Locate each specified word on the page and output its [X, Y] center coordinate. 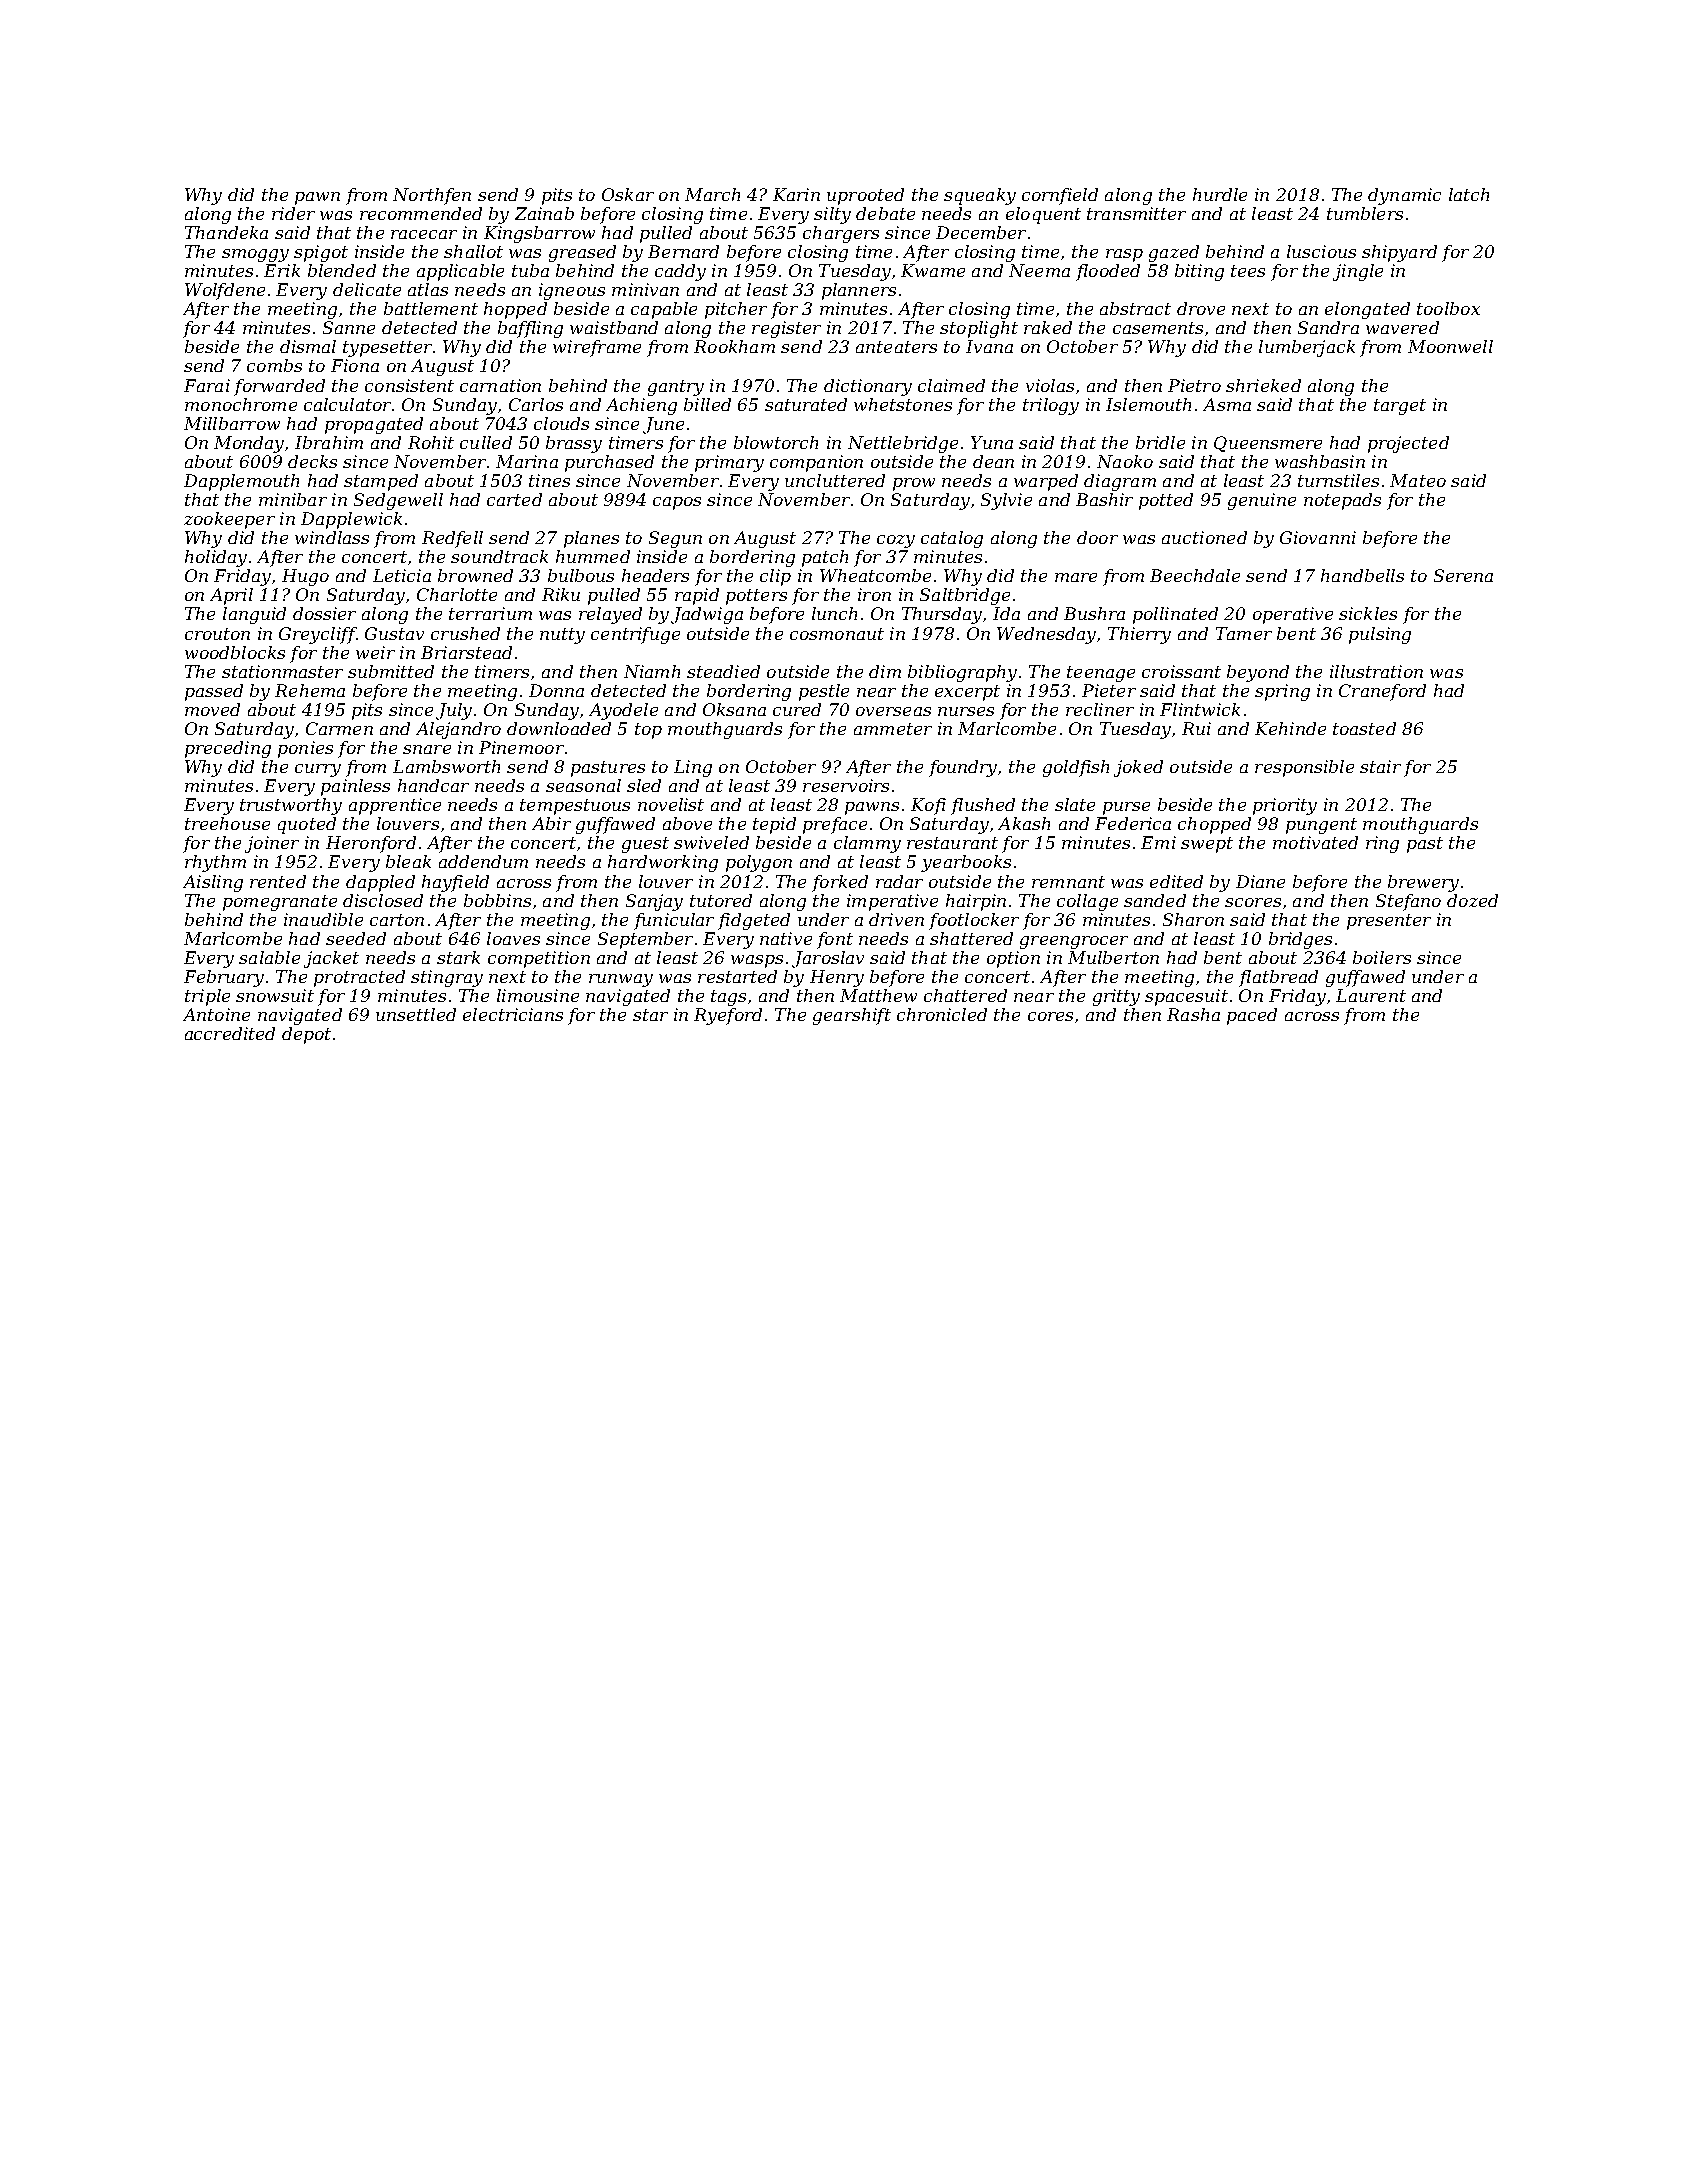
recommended [421, 213]
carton [397, 920]
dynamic [1404, 196]
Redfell [452, 539]
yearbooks [966, 863]
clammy [867, 844]
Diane [1260, 881]
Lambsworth [446, 766]
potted [1166, 501]
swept [1207, 845]
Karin [796, 194]
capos [677, 503]
